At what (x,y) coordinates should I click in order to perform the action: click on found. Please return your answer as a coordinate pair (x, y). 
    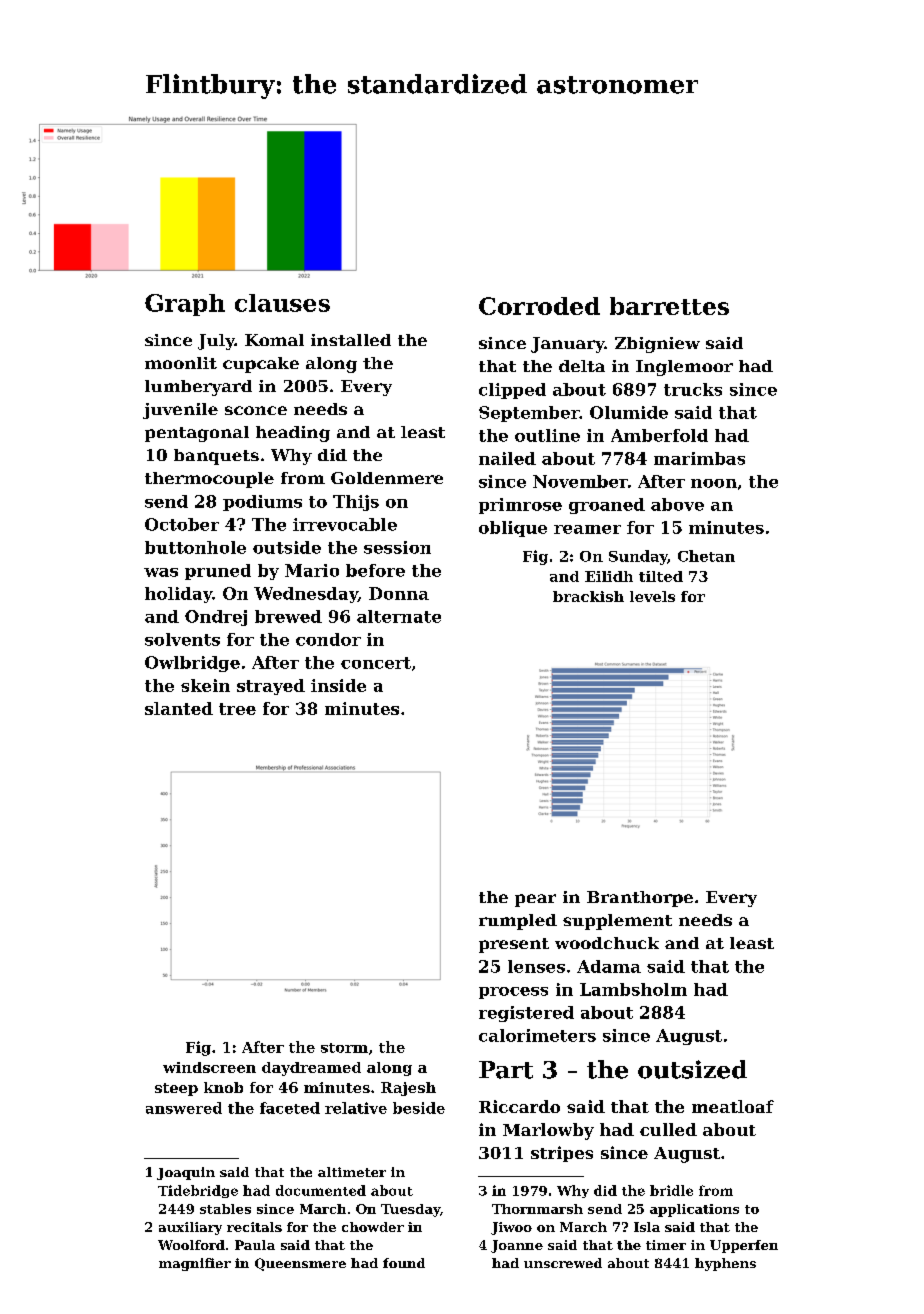
    Looking at the image, I should click on (404, 1263).
